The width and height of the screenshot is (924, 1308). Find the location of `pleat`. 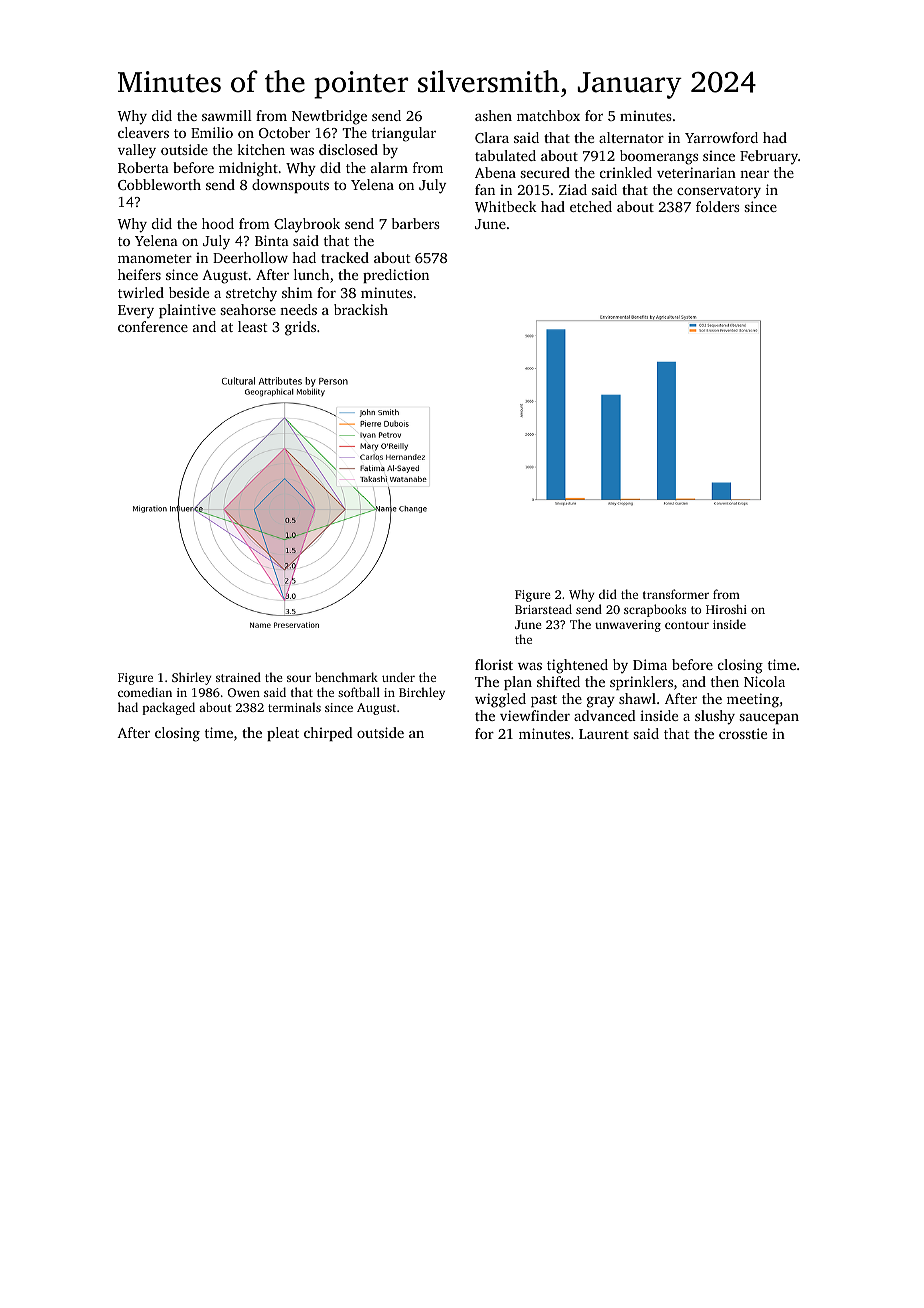

pleat is located at coordinates (283, 734).
